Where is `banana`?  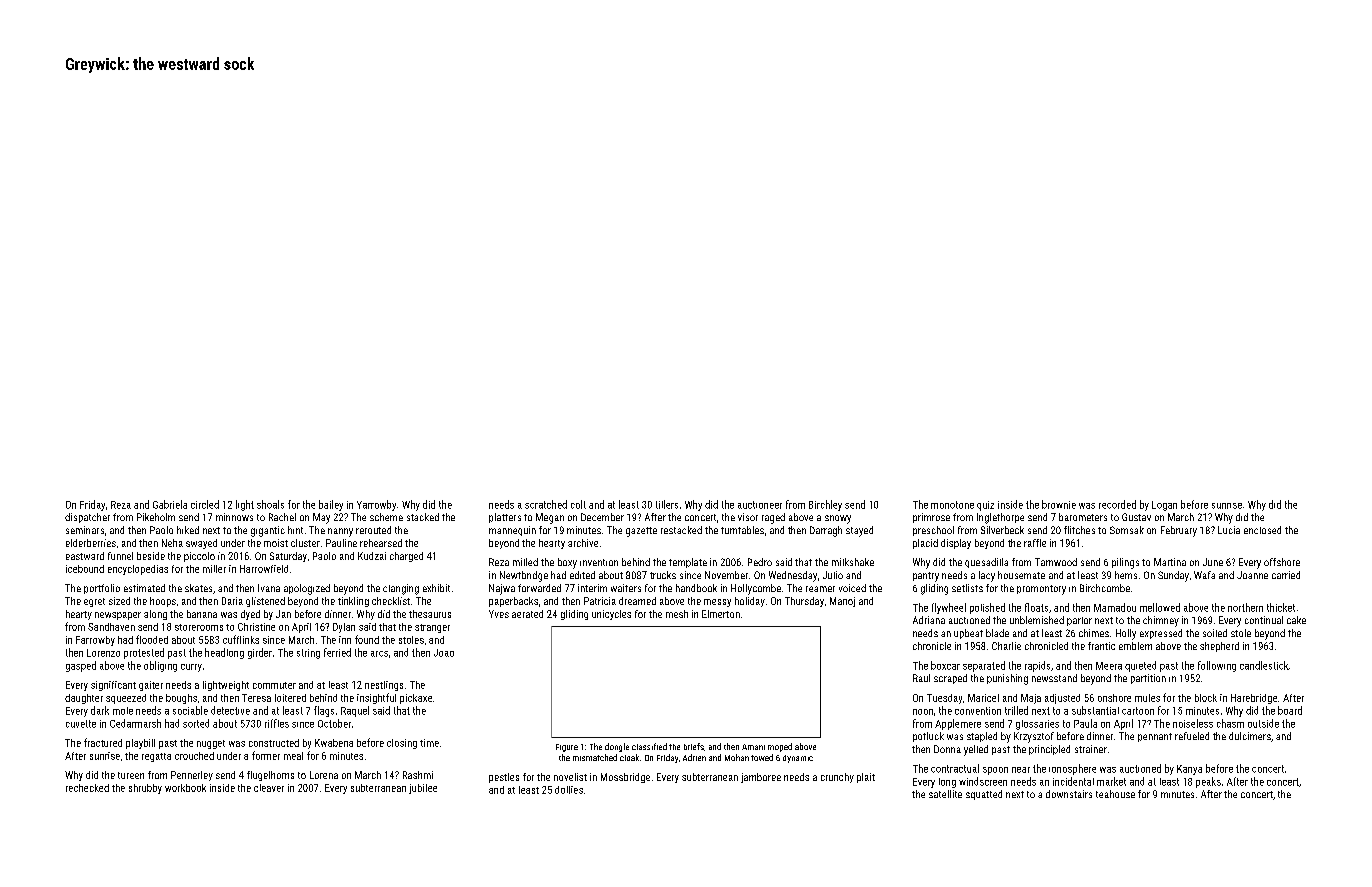 banana is located at coordinates (202, 614).
